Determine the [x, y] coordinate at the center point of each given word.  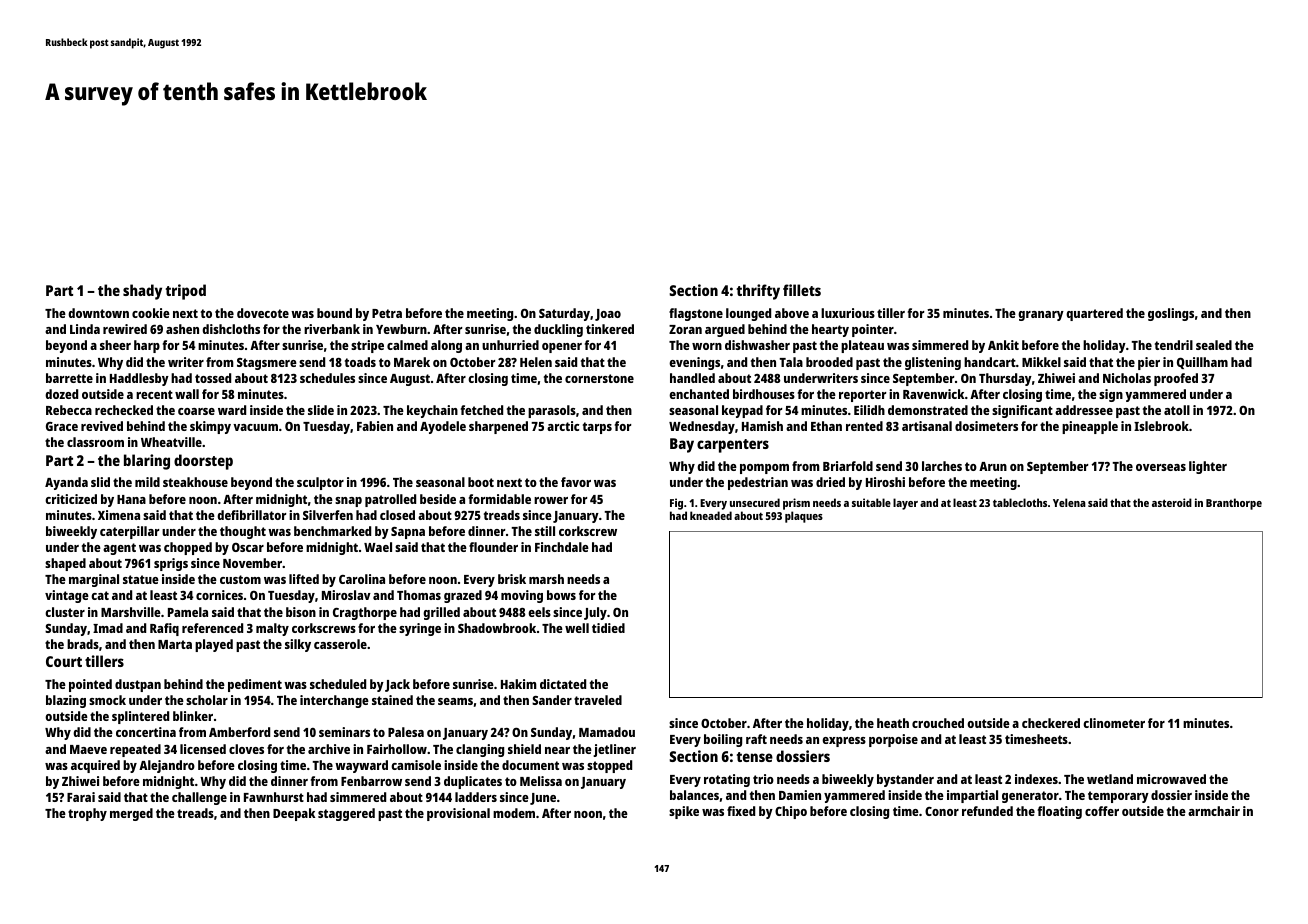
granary [1041, 316]
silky [298, 645]
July [595, 613]
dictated [563, 684]
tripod [186, 292]
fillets [802, 290]
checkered [1051, 723]
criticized [71, 499]
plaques [804, 517]
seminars [344, 732]
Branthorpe [1234, 504]
